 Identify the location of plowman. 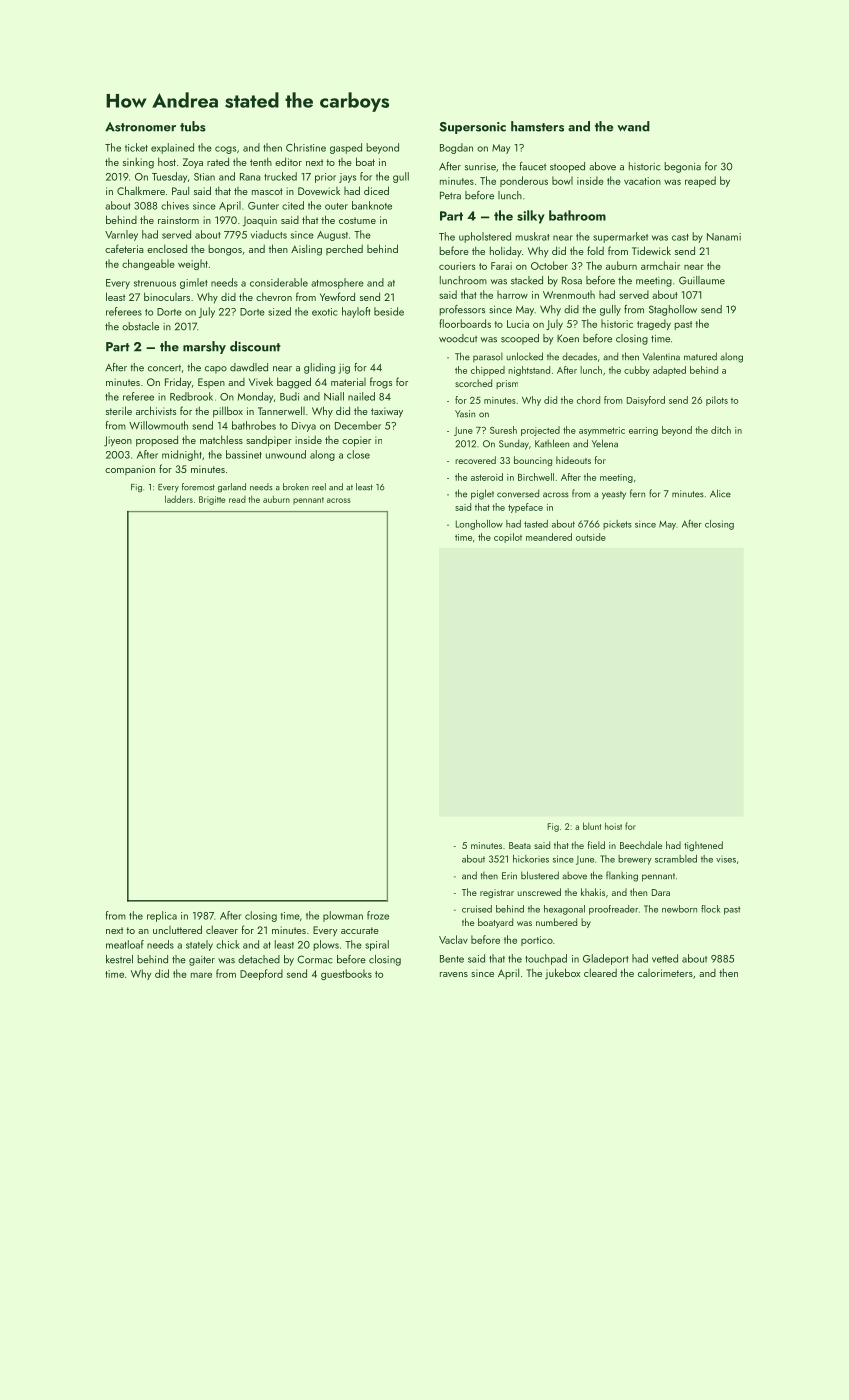
(343, 916).
